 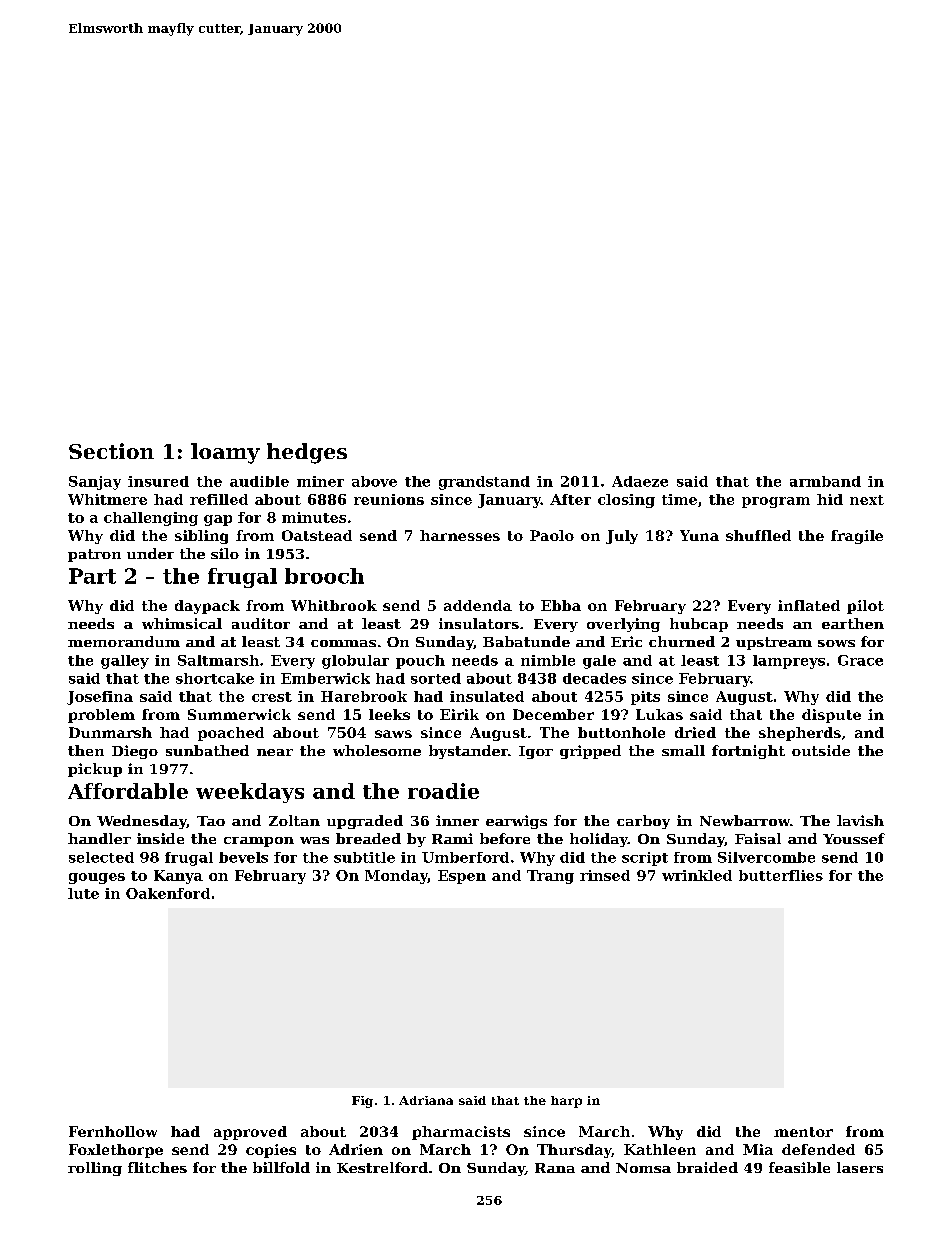 I want to click on shepherds, so click(x=800, y=734).
